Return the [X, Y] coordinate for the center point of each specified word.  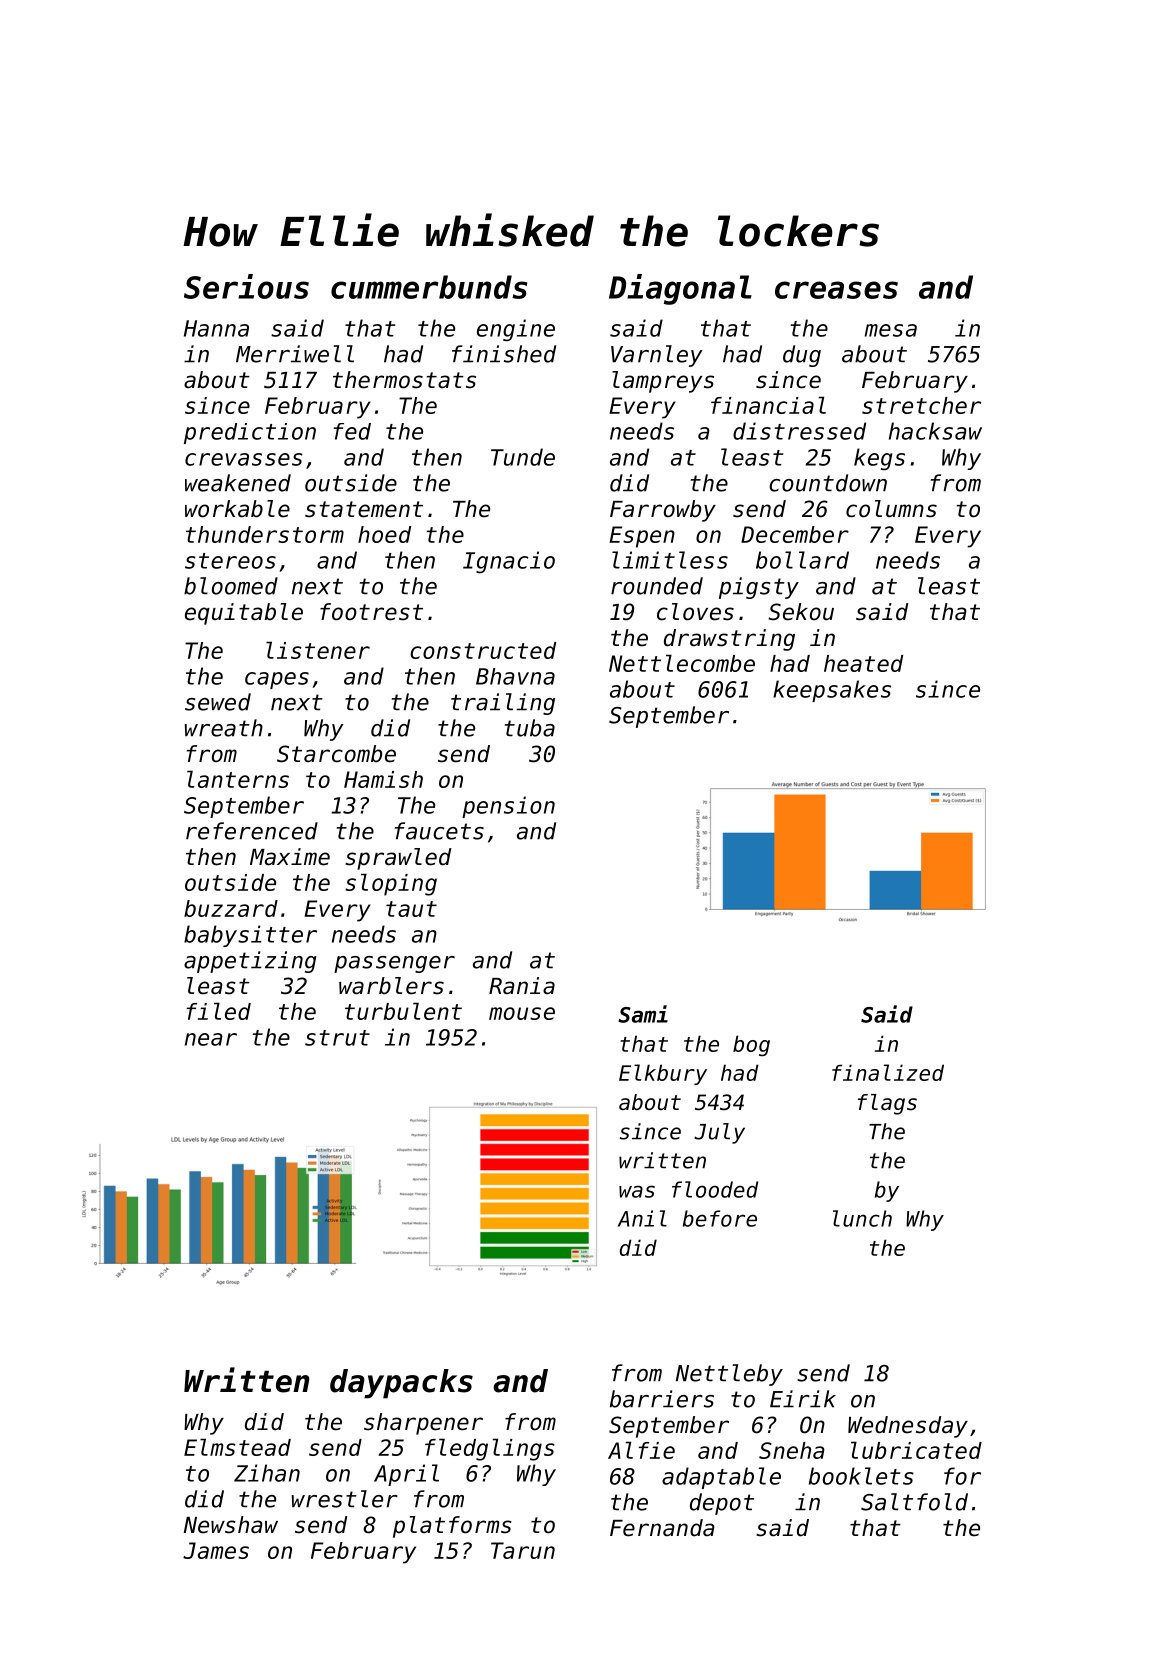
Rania [522, 986]
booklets [861, 1476]
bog [751, 1046]
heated [863, 663]
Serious [246, 286]
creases [836, 290]
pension [508, 807]
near [211, 1039]
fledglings [490, 1449]
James [216, 1550]
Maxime [290, 857]
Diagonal [680, 289]
